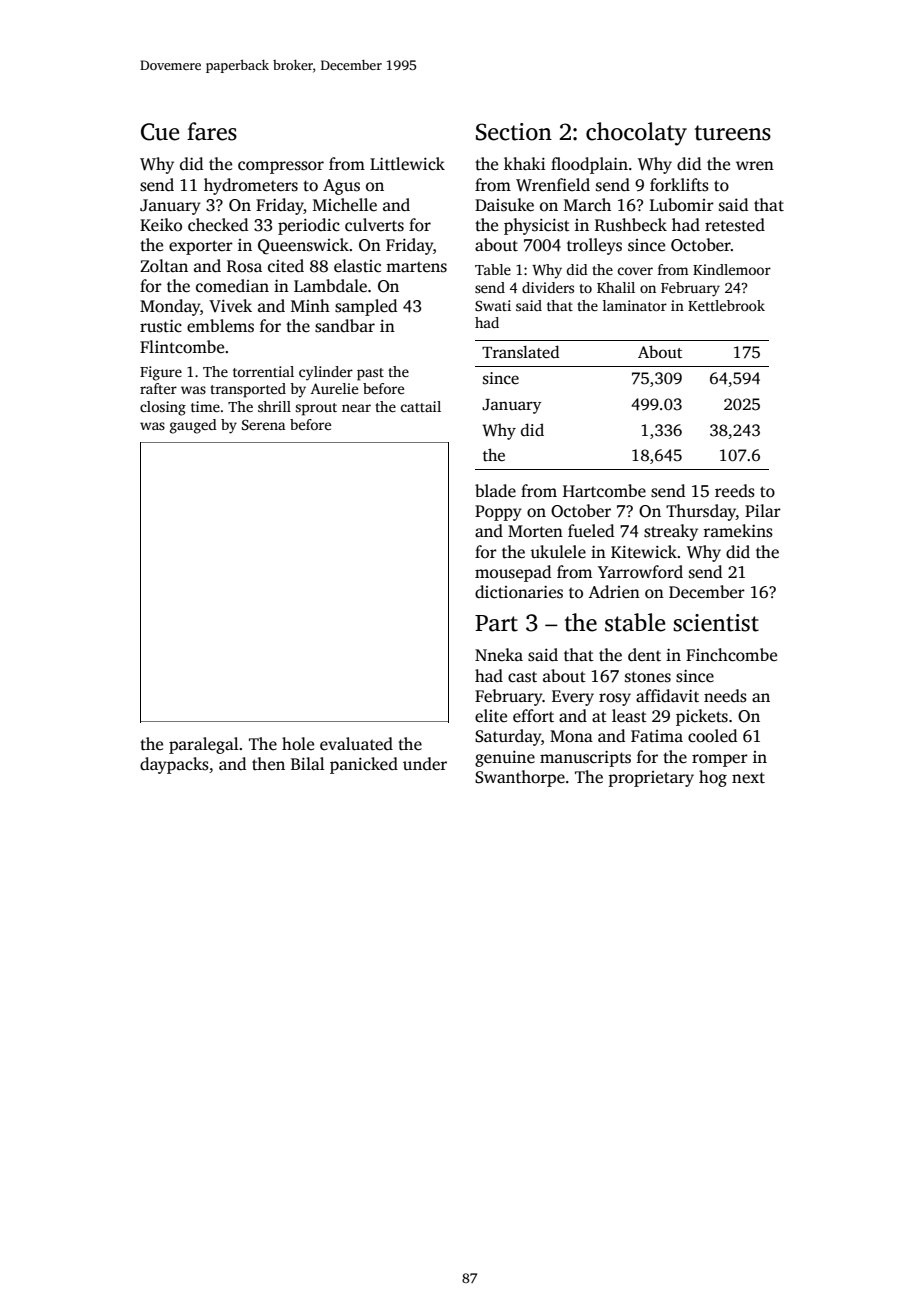 This document has width=924, height=1314. Describe the element at coordinates (731, 655) in the document. I see `Finchcombe` at that location.
